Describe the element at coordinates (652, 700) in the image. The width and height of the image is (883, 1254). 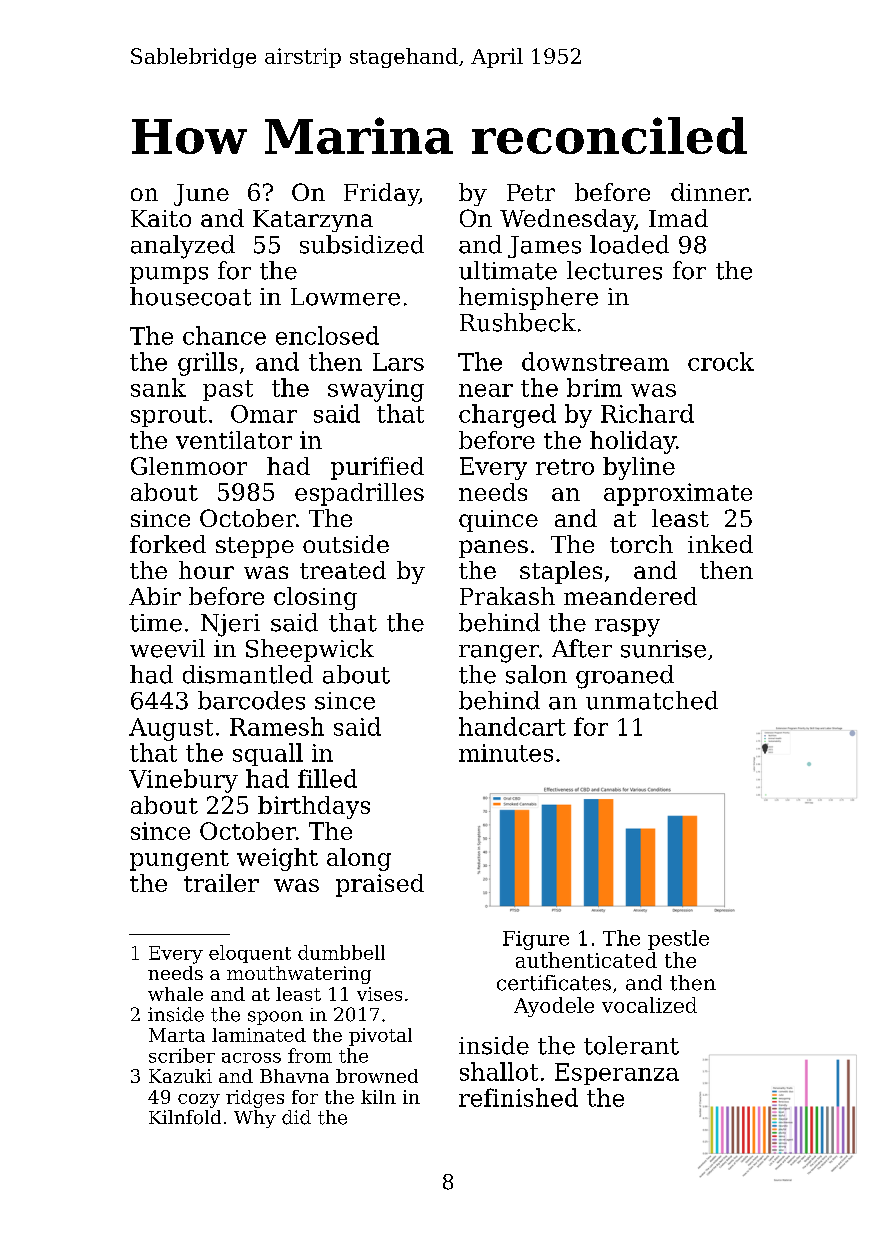
I see `unmatched` at that location.
